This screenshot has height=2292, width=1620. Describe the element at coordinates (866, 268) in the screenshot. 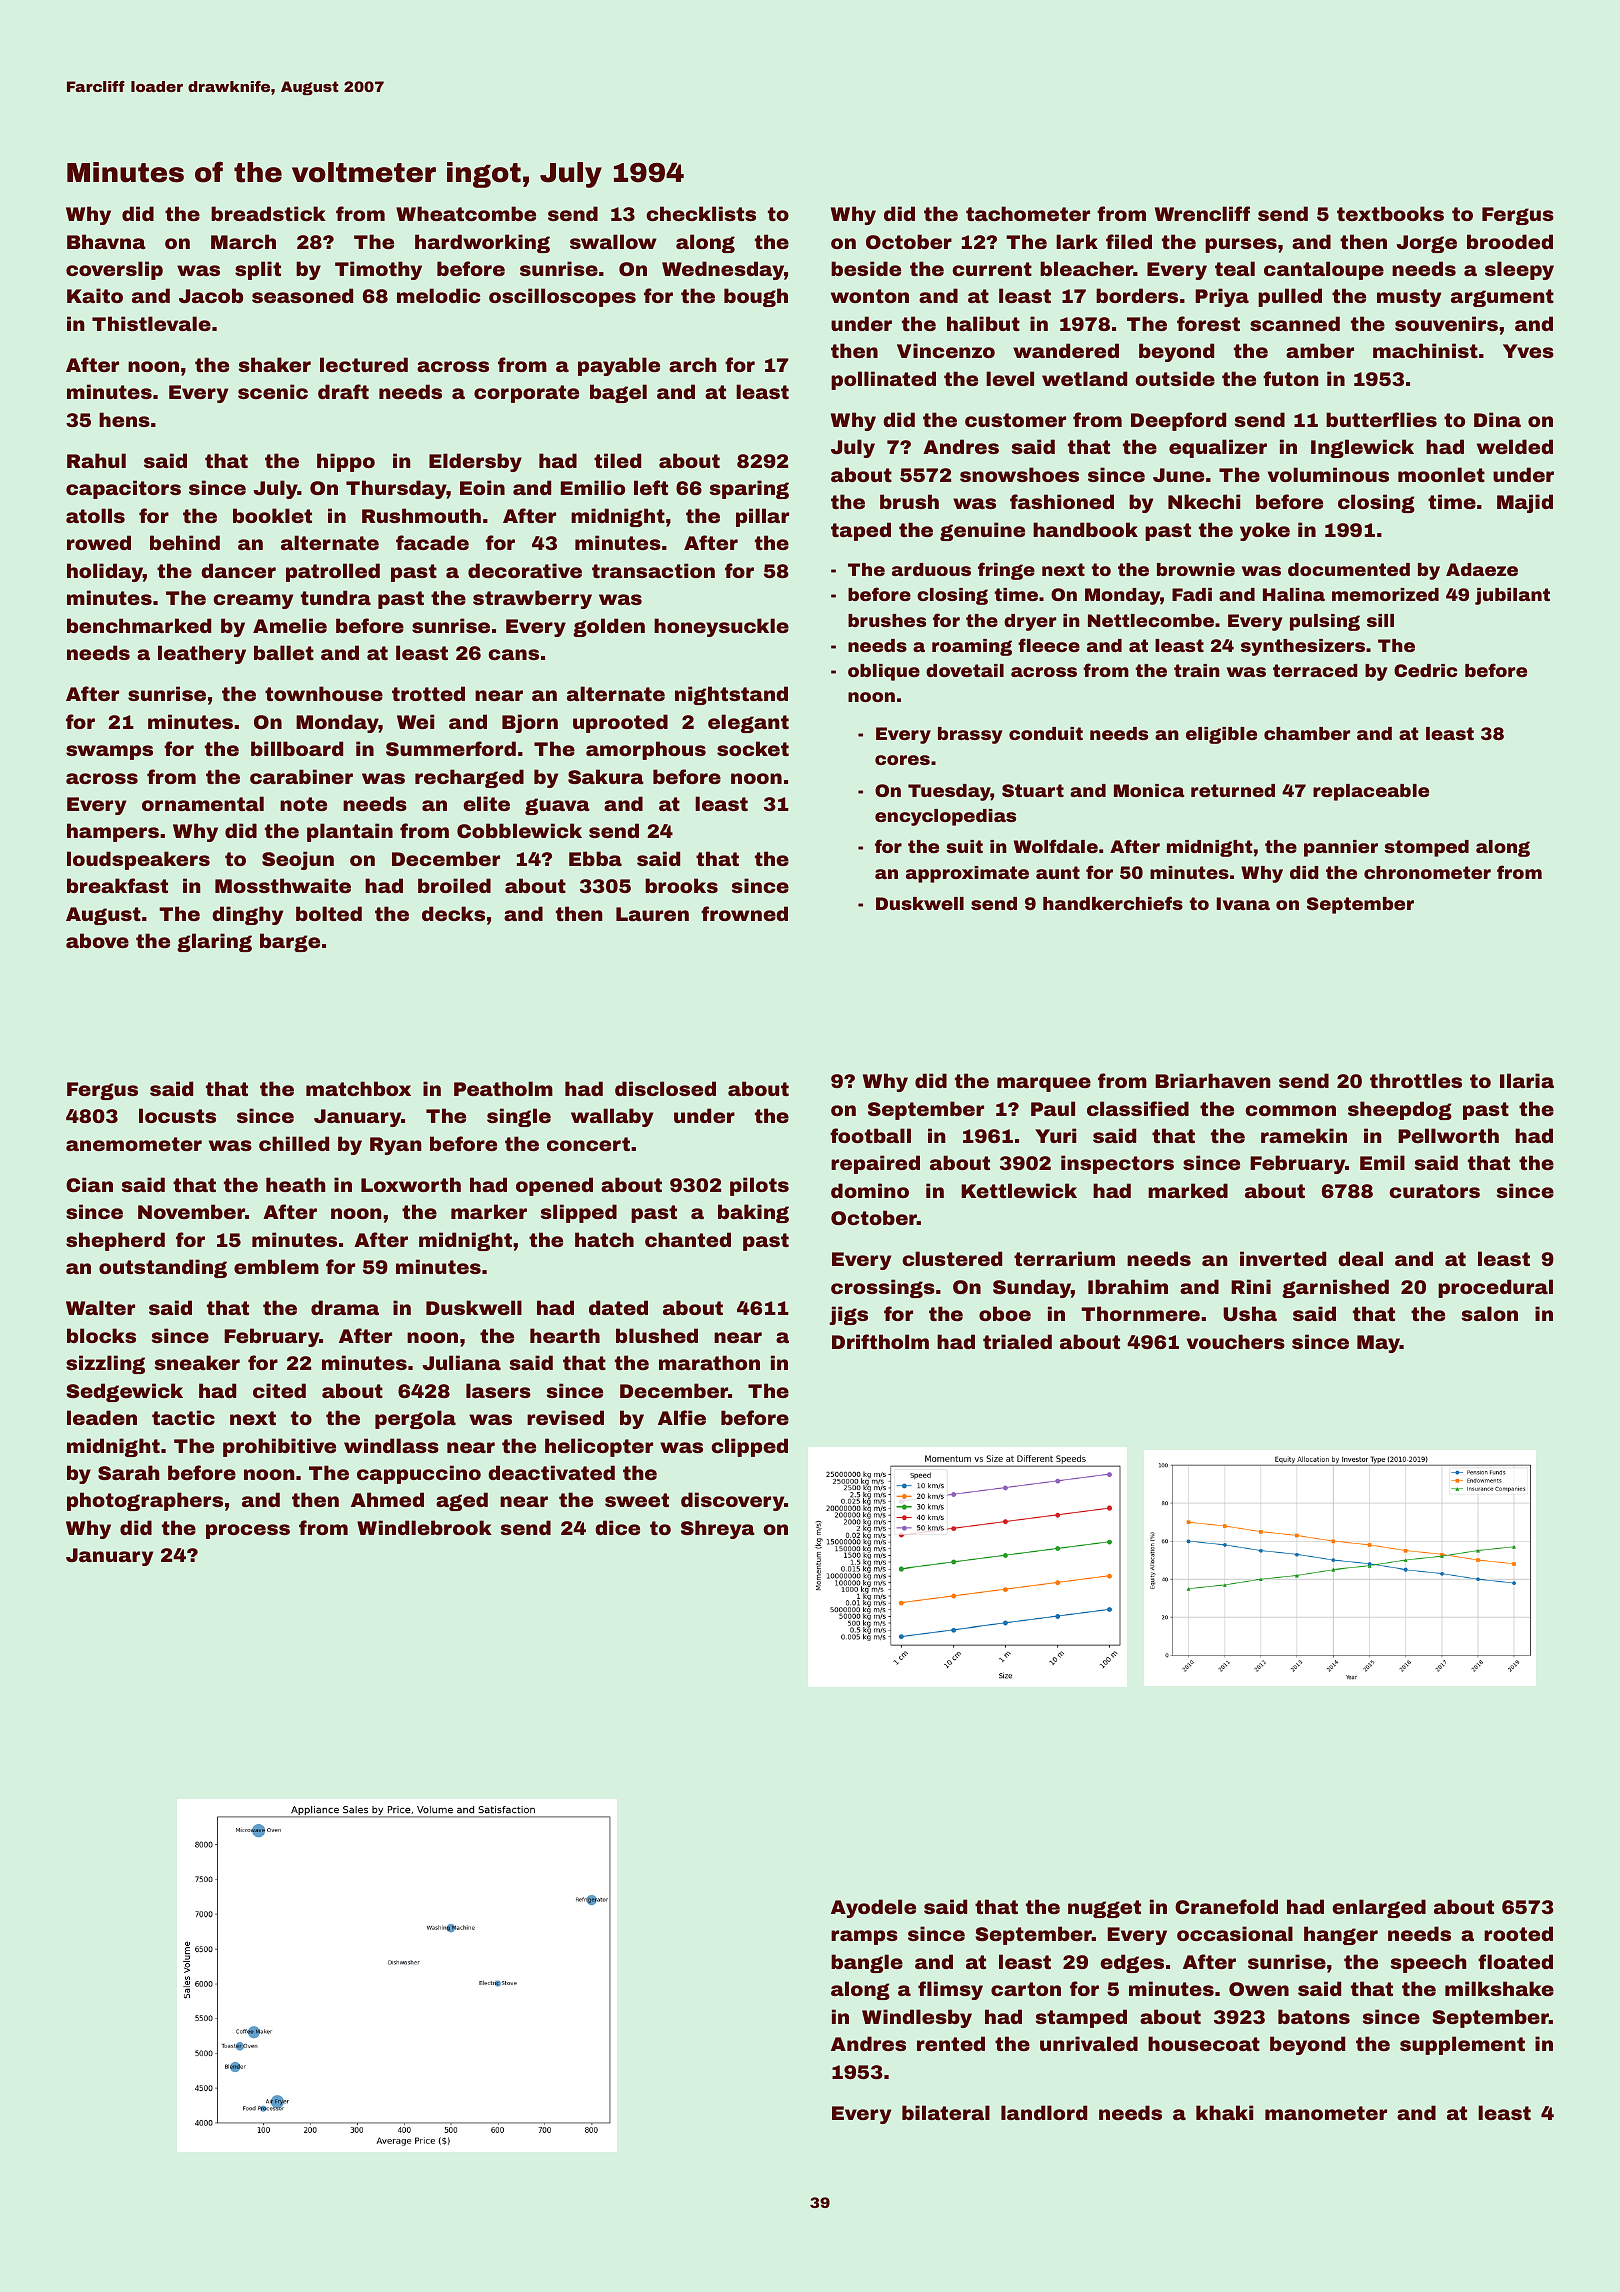

I see `beside` at that location.
